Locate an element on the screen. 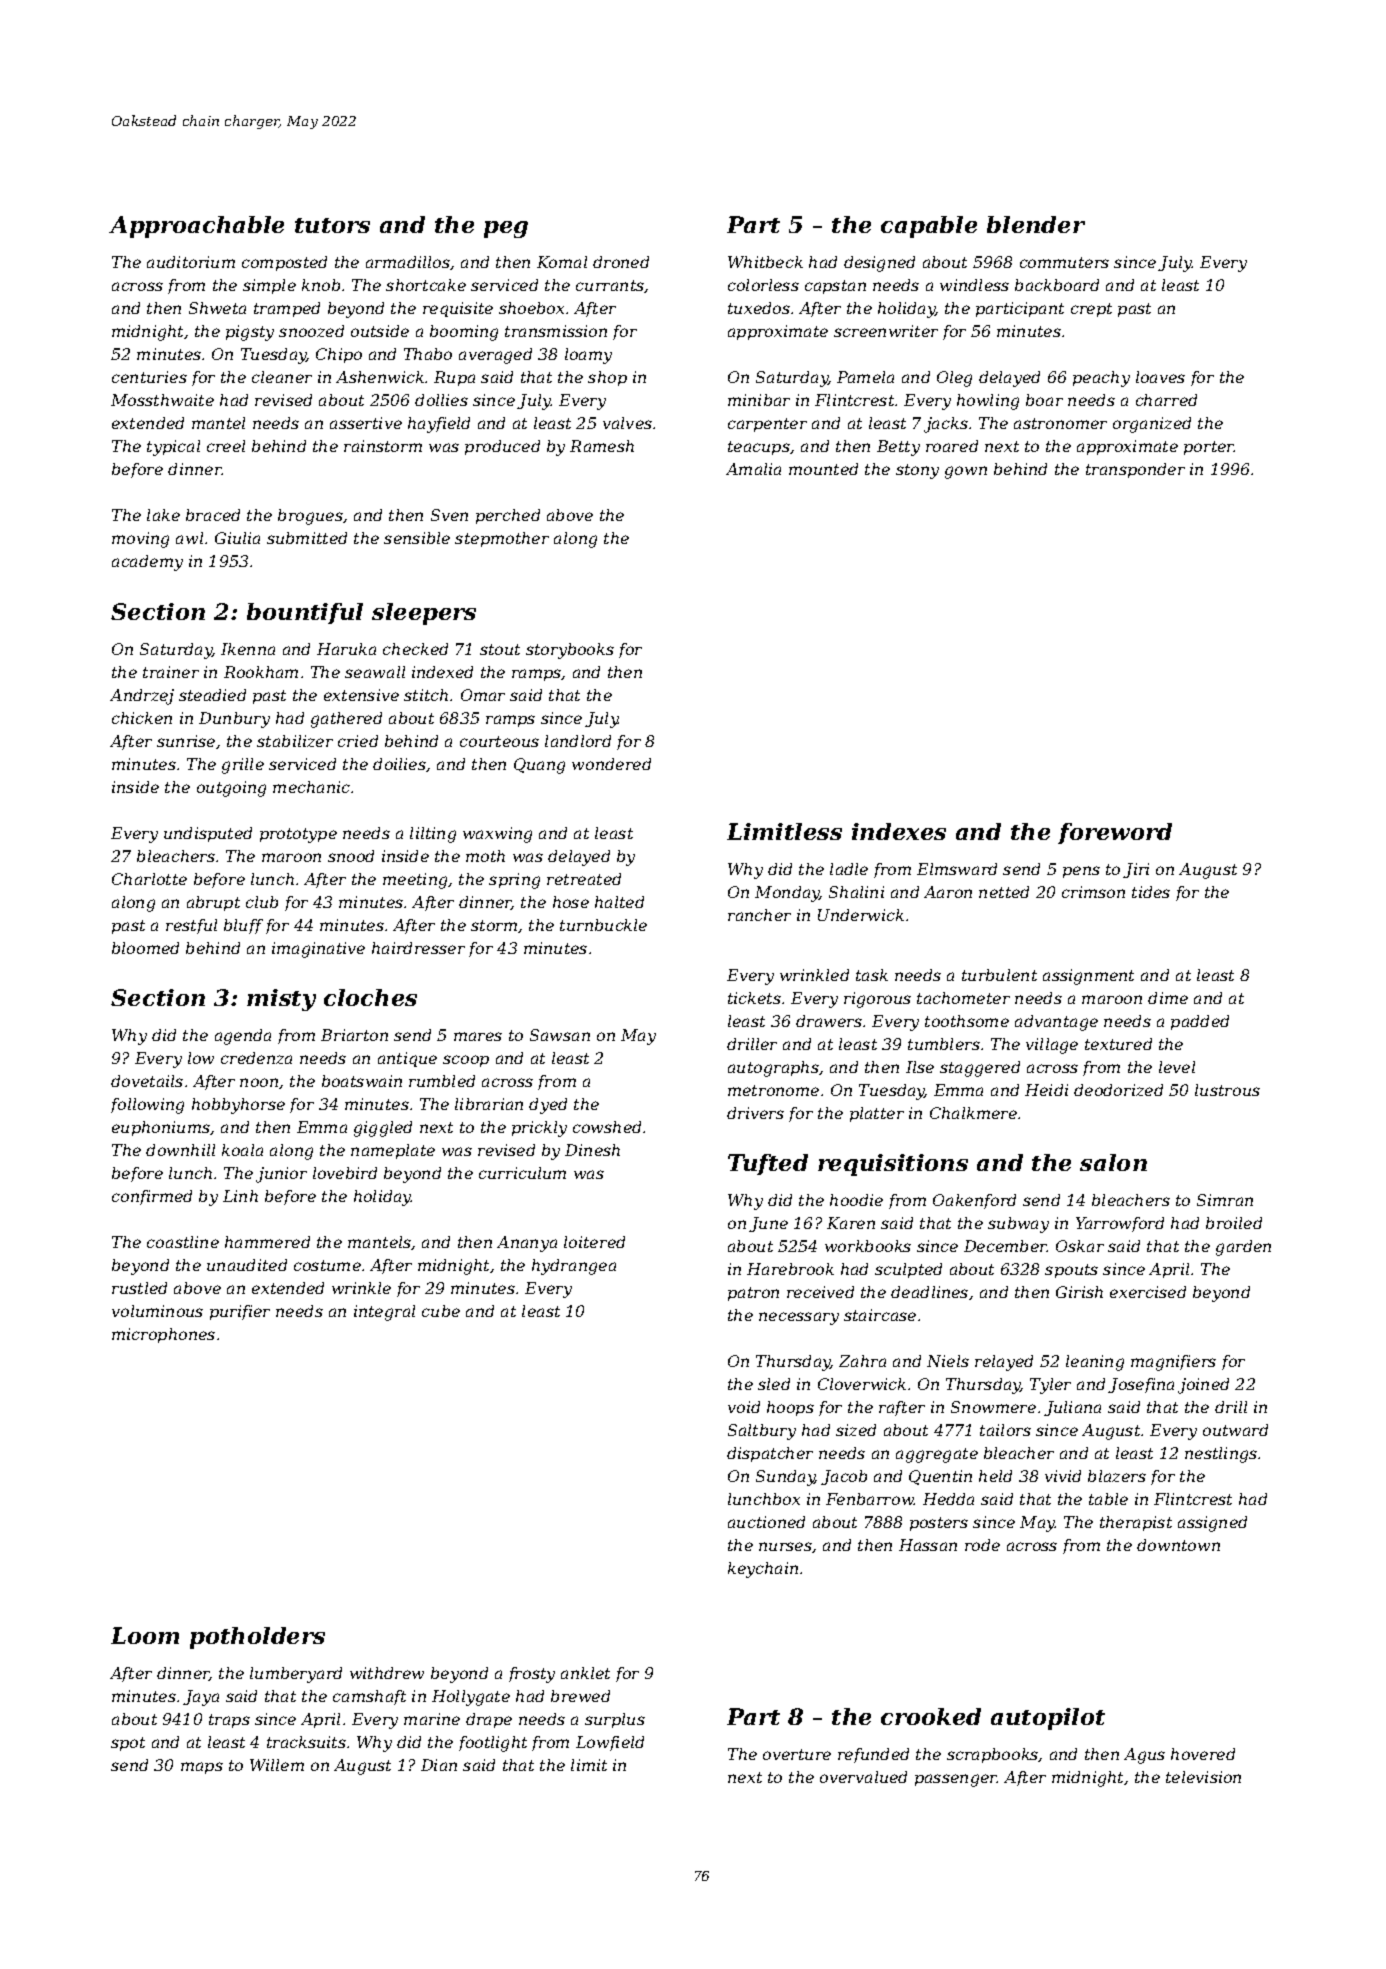  indexes is located at coordinates (899, 831).
